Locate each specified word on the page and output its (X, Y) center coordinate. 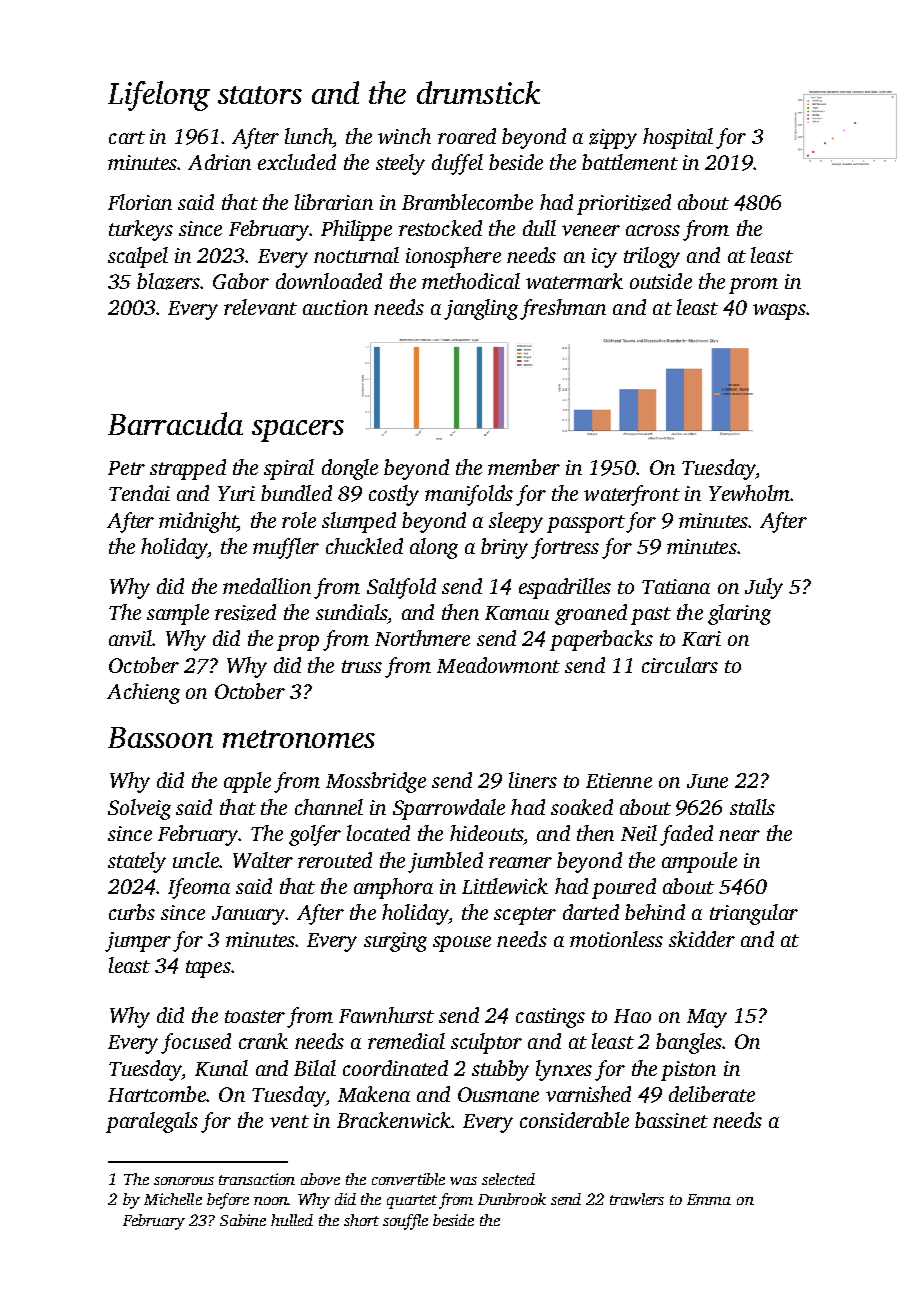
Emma (709, 1199)
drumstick (478, 92)
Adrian (219, 162)
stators (260, 95)
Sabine (243, 1220)
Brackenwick (394, 1120)
